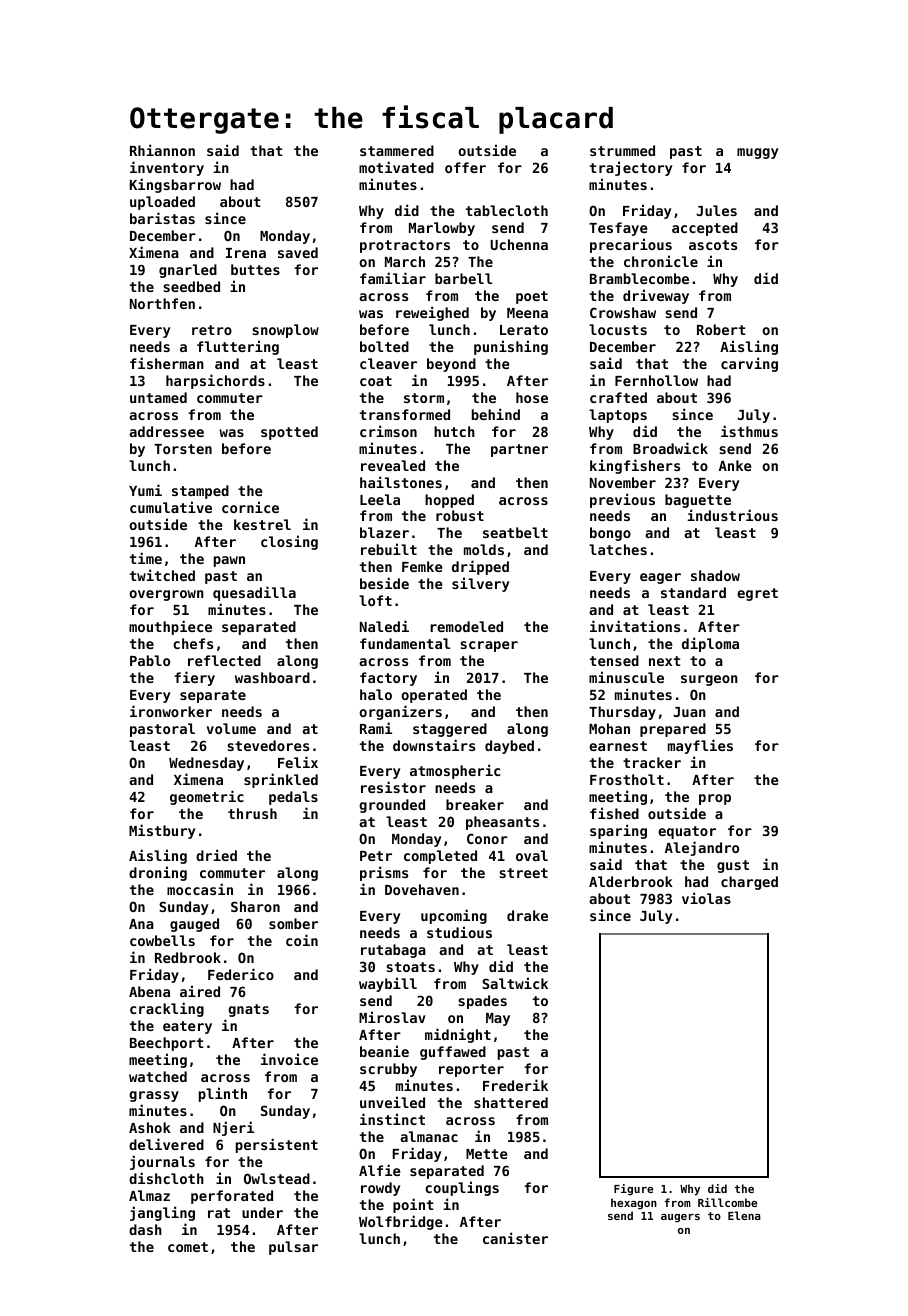 The width and height of the document is (908, 1316). I want to click on Rhiannon, so click(162, 150).
